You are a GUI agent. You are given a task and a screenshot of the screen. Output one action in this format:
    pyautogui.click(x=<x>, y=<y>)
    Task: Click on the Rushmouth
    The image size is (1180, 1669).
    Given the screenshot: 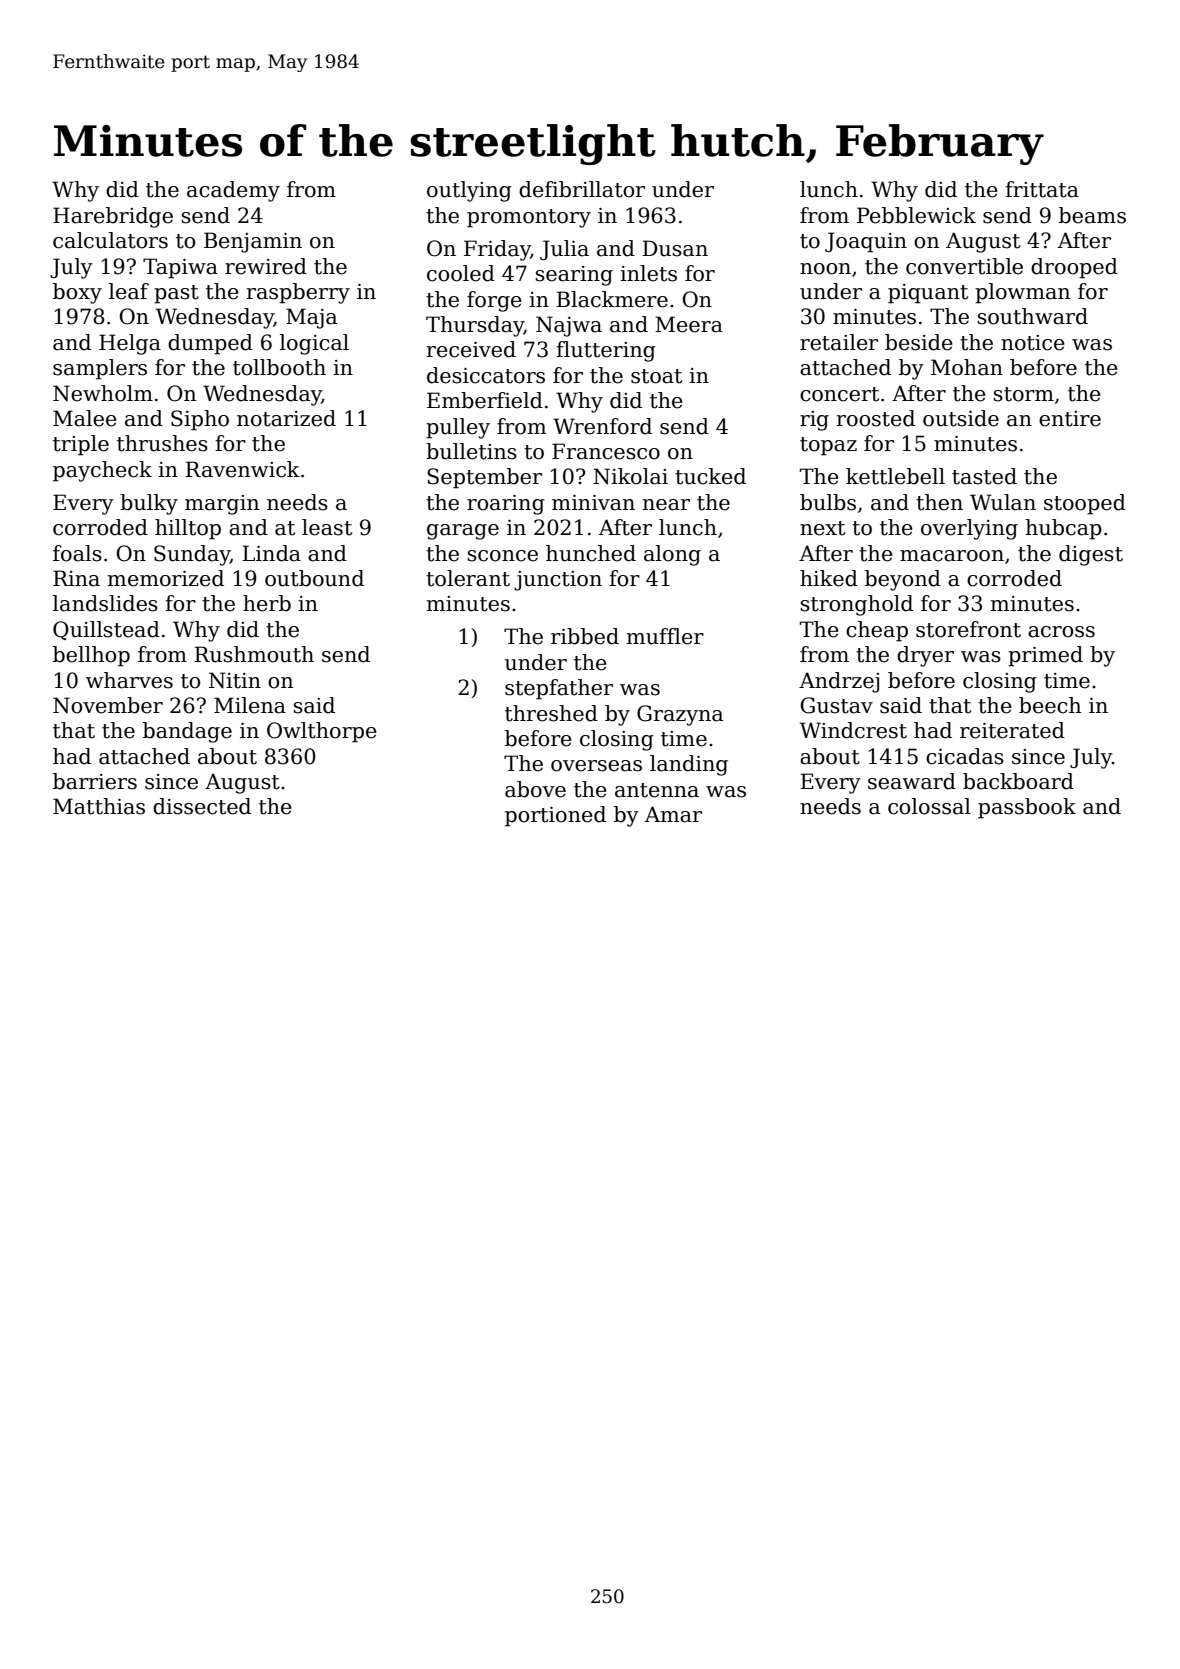 What is the action you would take?
    pyautogui.click(x=254, y=654)
